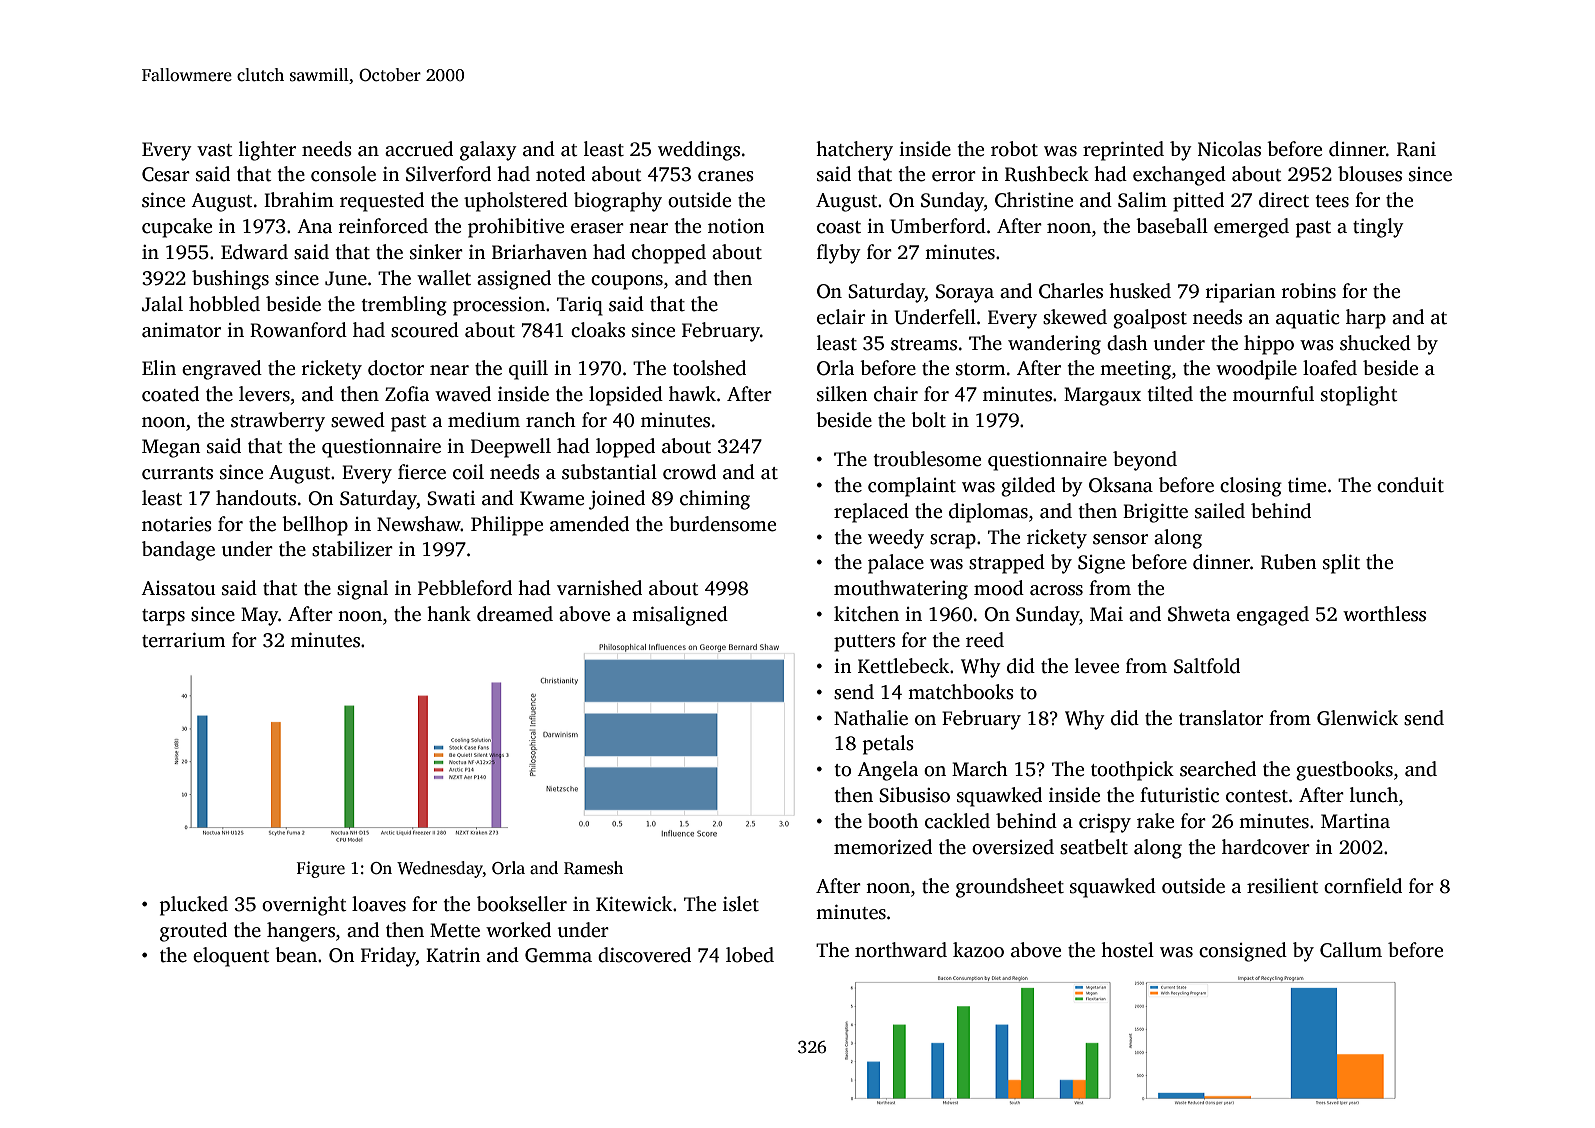 This image has height=1128, width=1595. I want to click on worthless, so click(1384, 614).
